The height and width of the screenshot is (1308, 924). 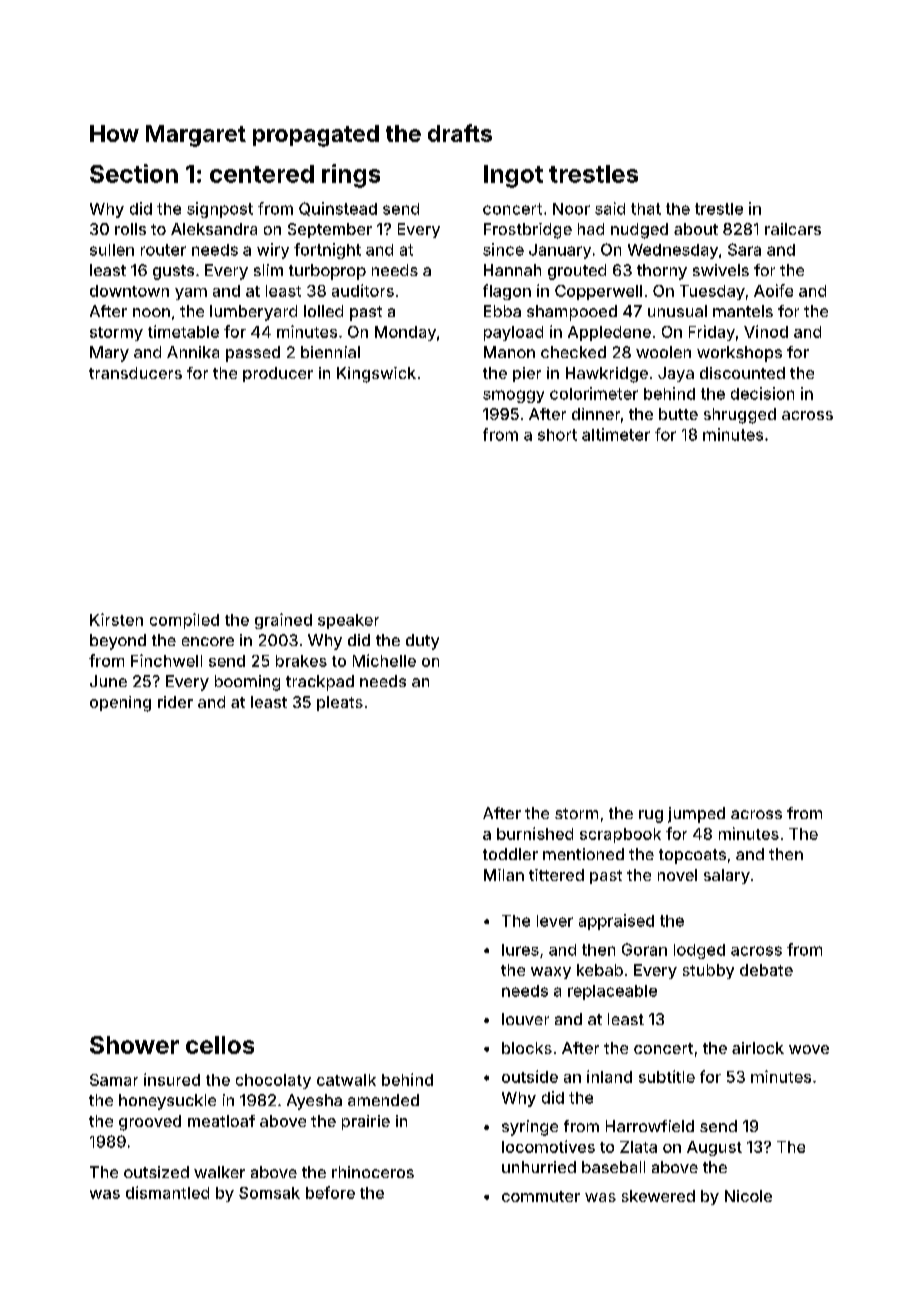 What do you see at coordinates (346, 1080) in the screenshot?
I see `catwalk` at bounding box center [346, 1080].
